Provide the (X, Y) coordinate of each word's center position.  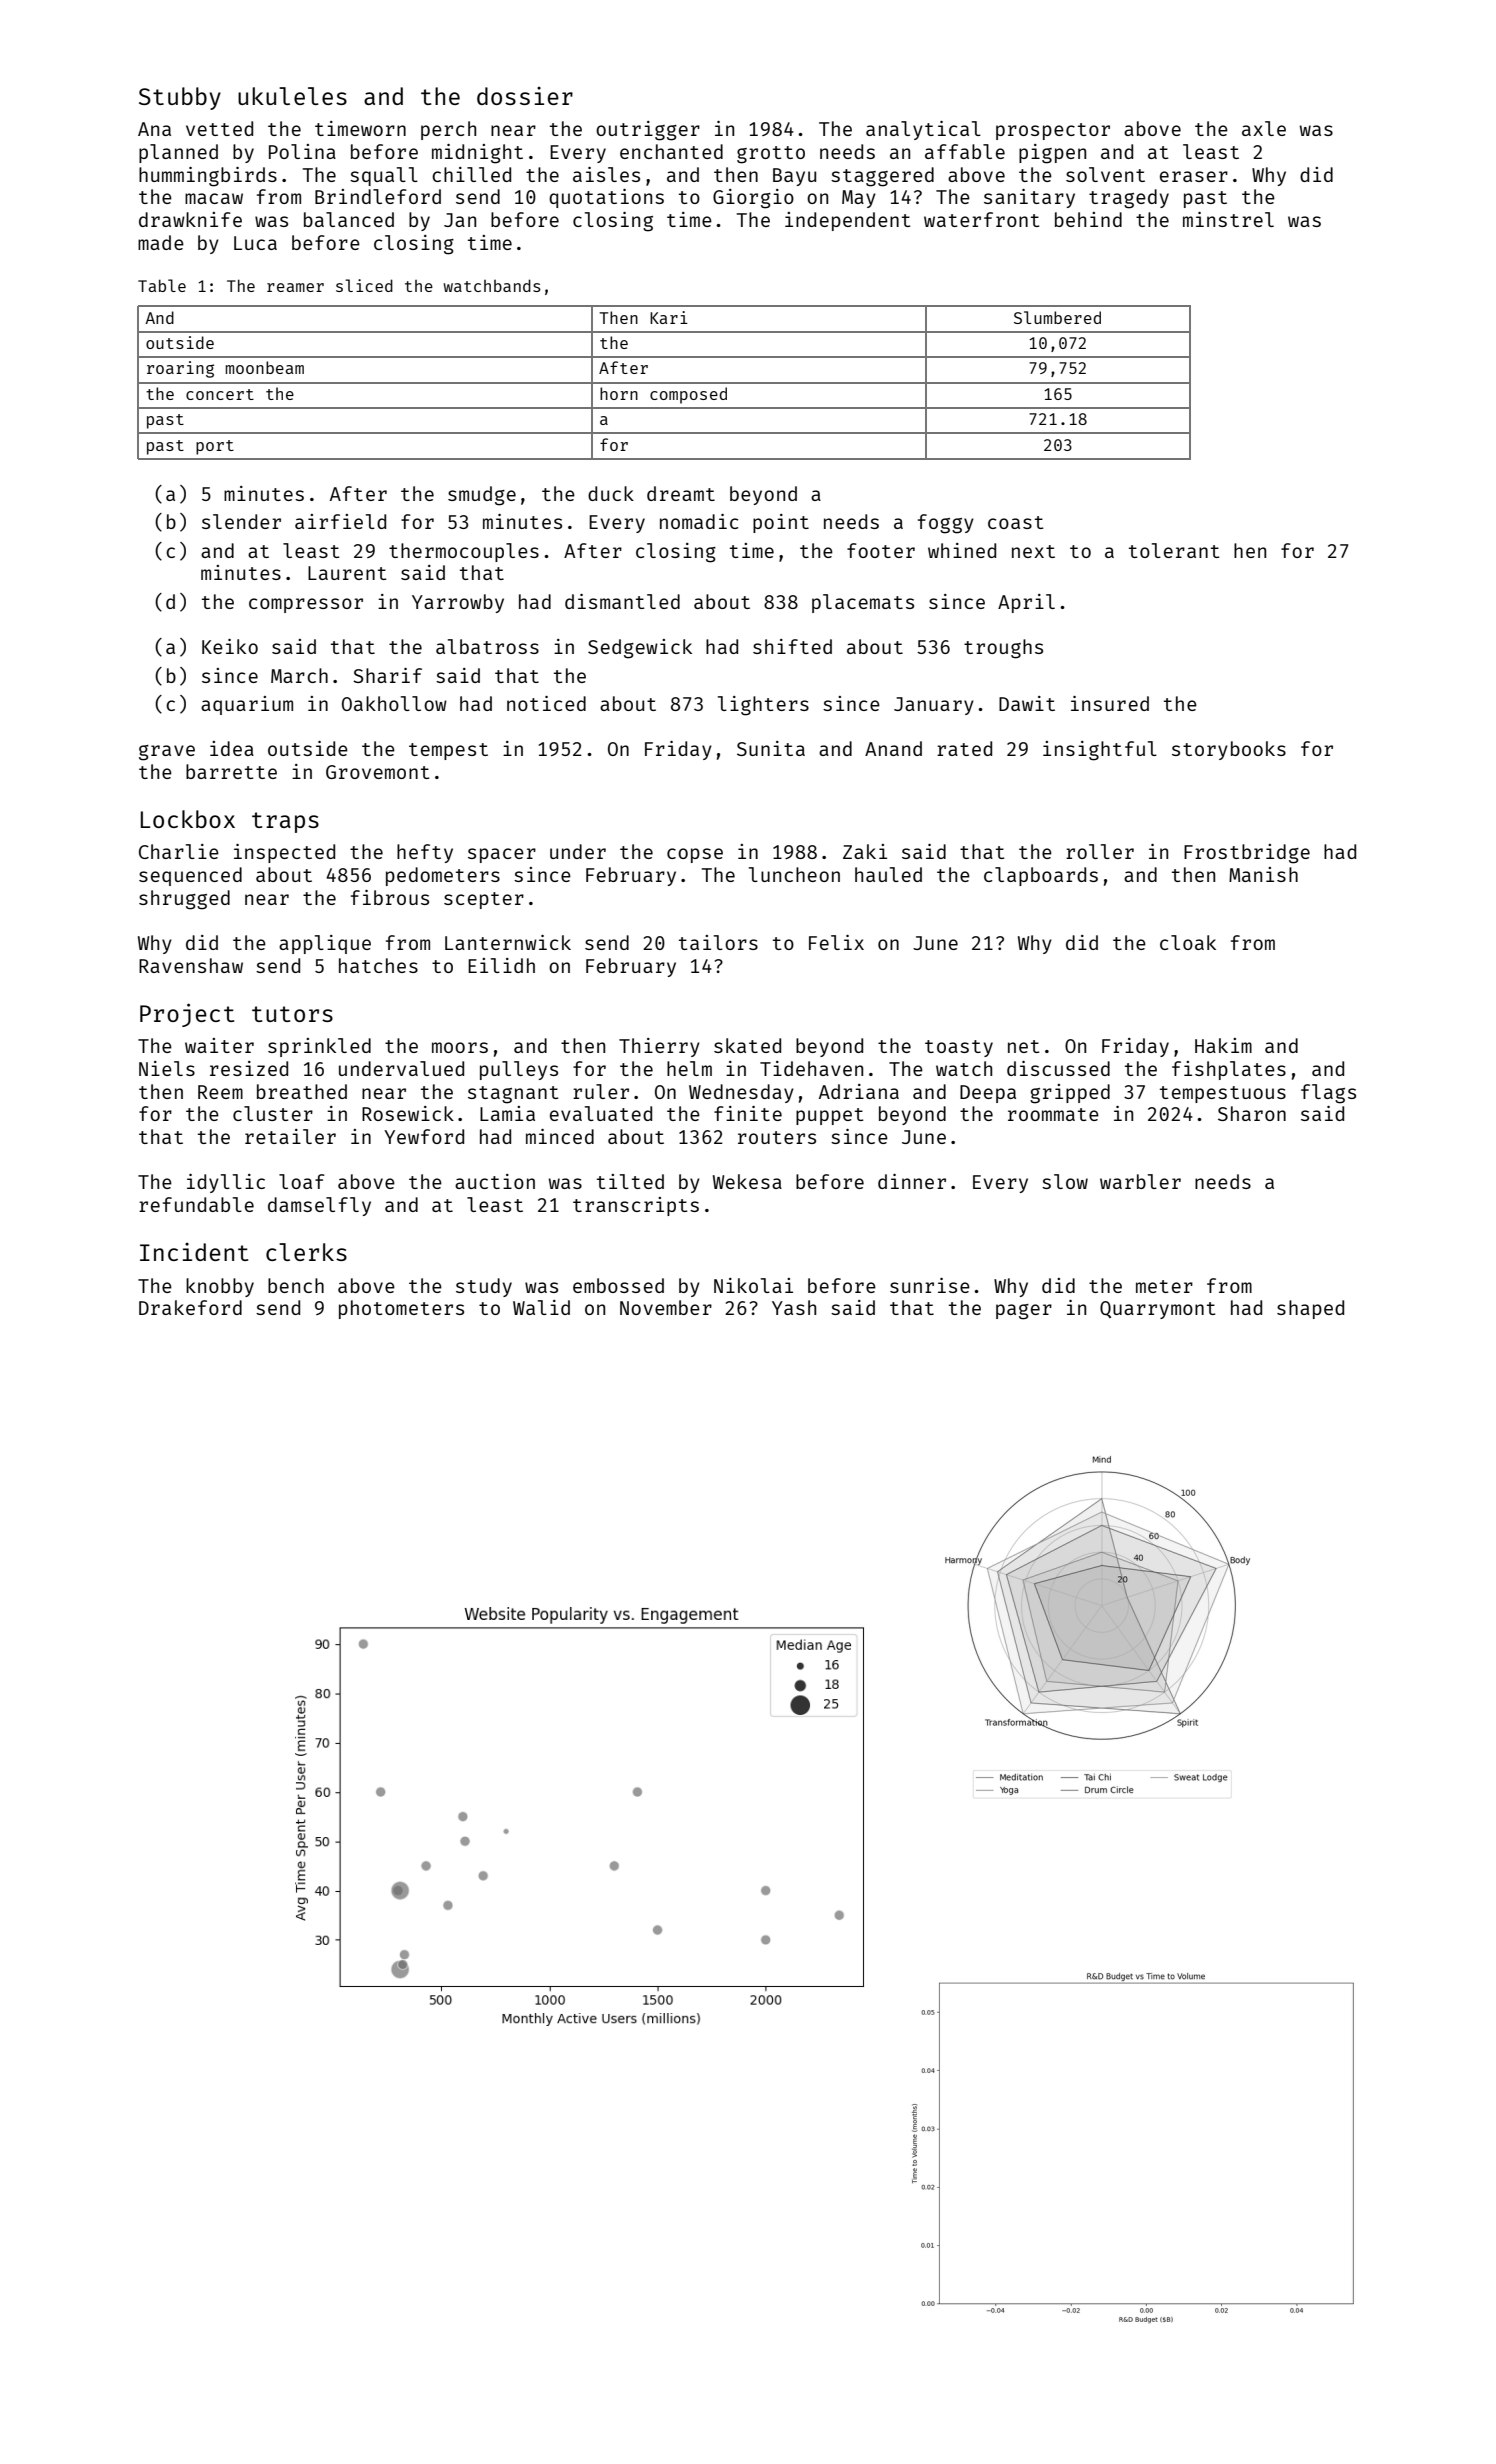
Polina (302, 151)
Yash (794, 1307)
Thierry (659, 1047)
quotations (606, 198)
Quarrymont (1158, 1310)
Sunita (771, 748)
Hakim (1223, 1045)
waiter (219, 1045)
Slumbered (1057, 317)
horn (619, 393)
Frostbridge (1247, 854)
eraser (1194, 176)
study (484, 1287)
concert (220, 394)
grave (167, 753)
